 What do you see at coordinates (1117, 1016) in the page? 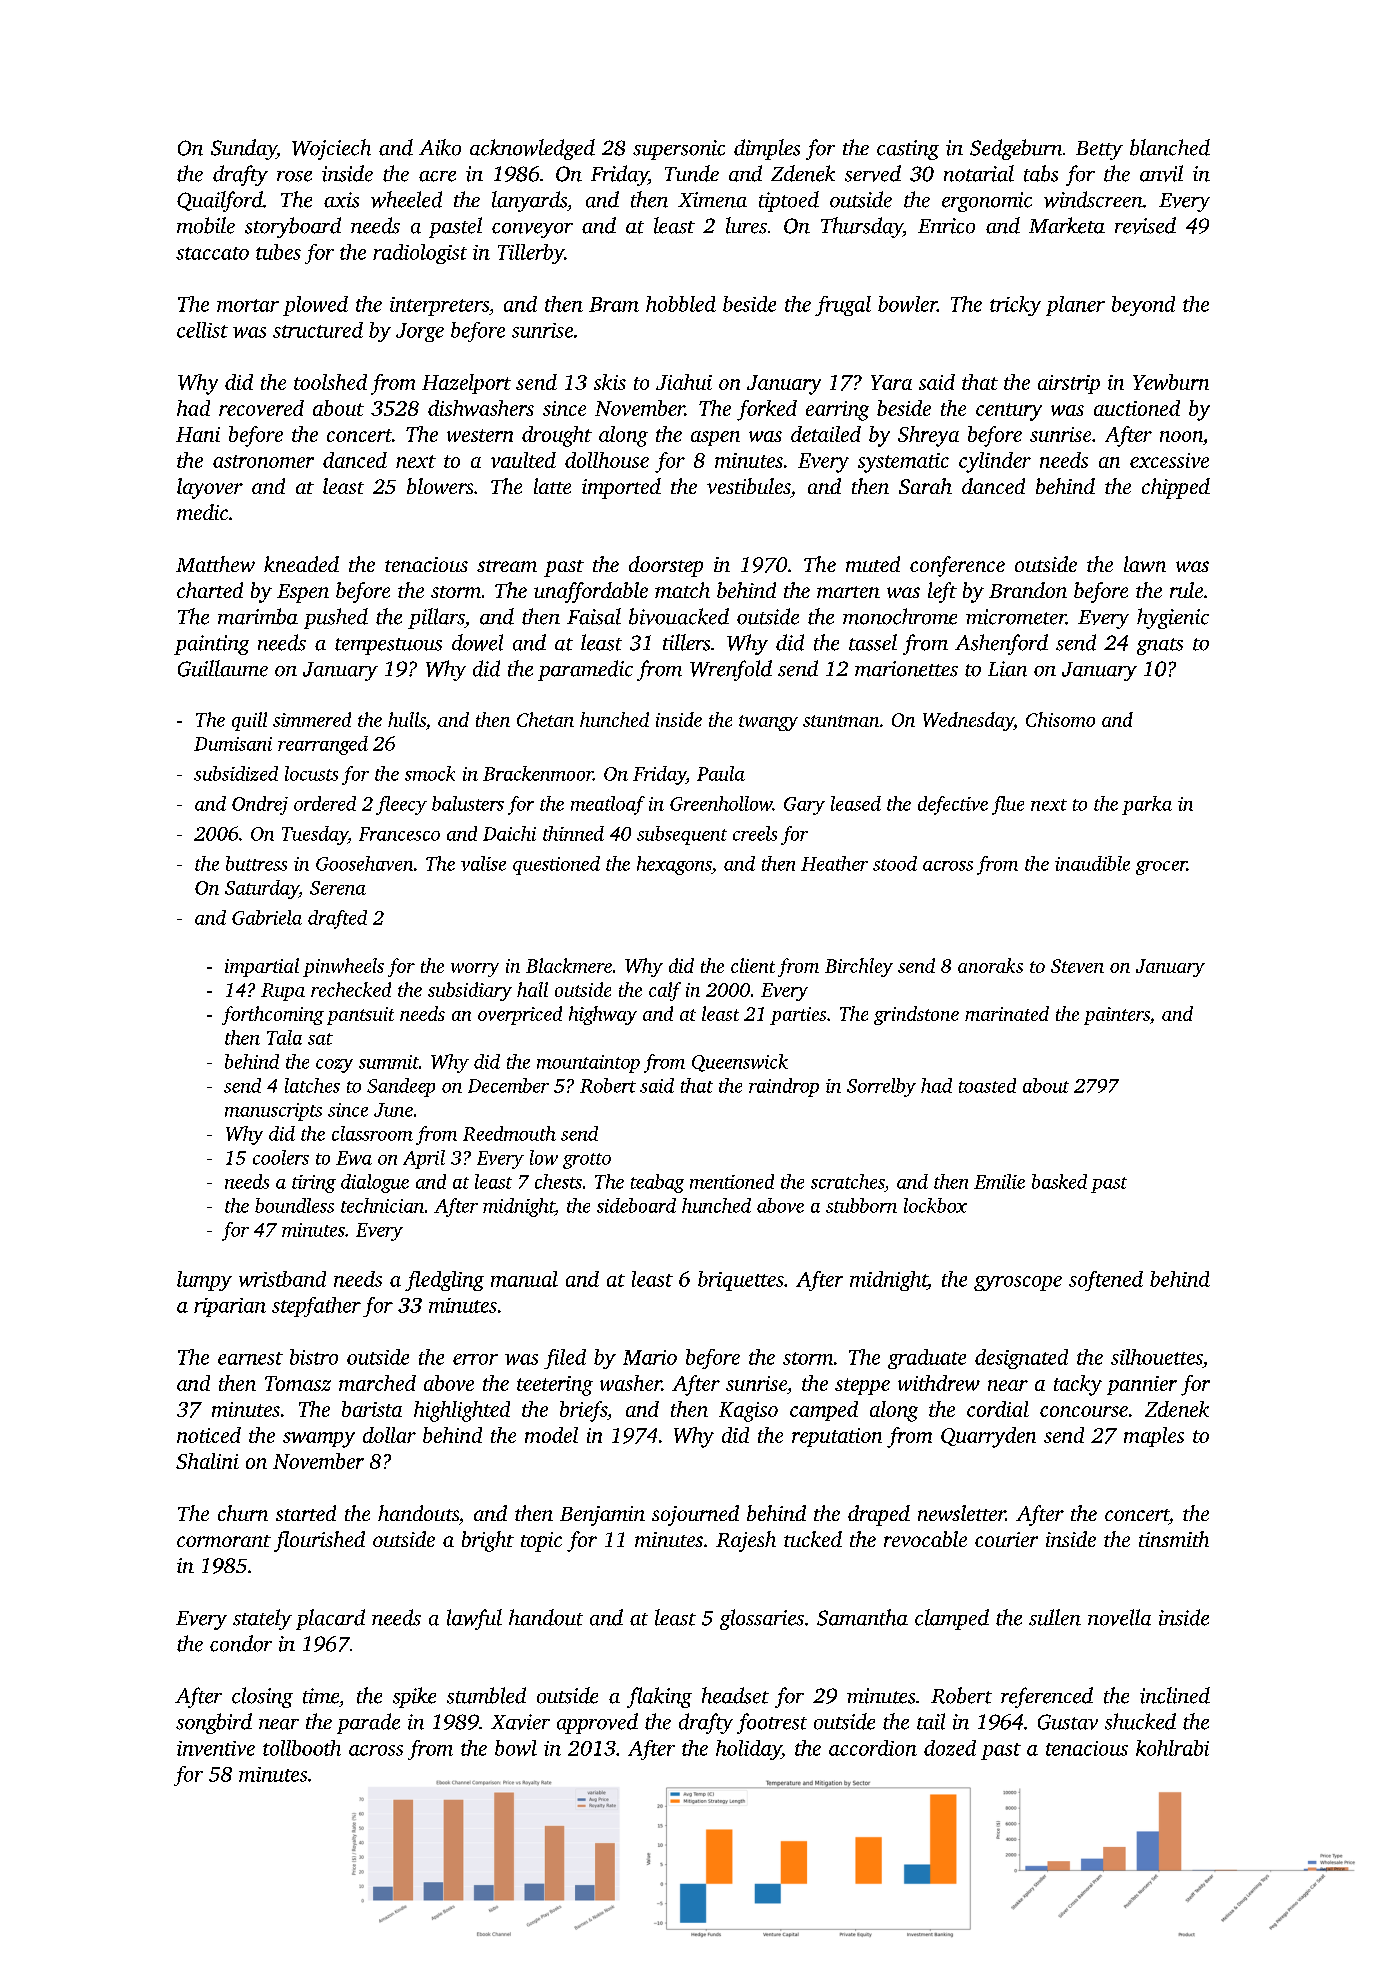
I see `painters` at bounding box center [1117, 1016].
